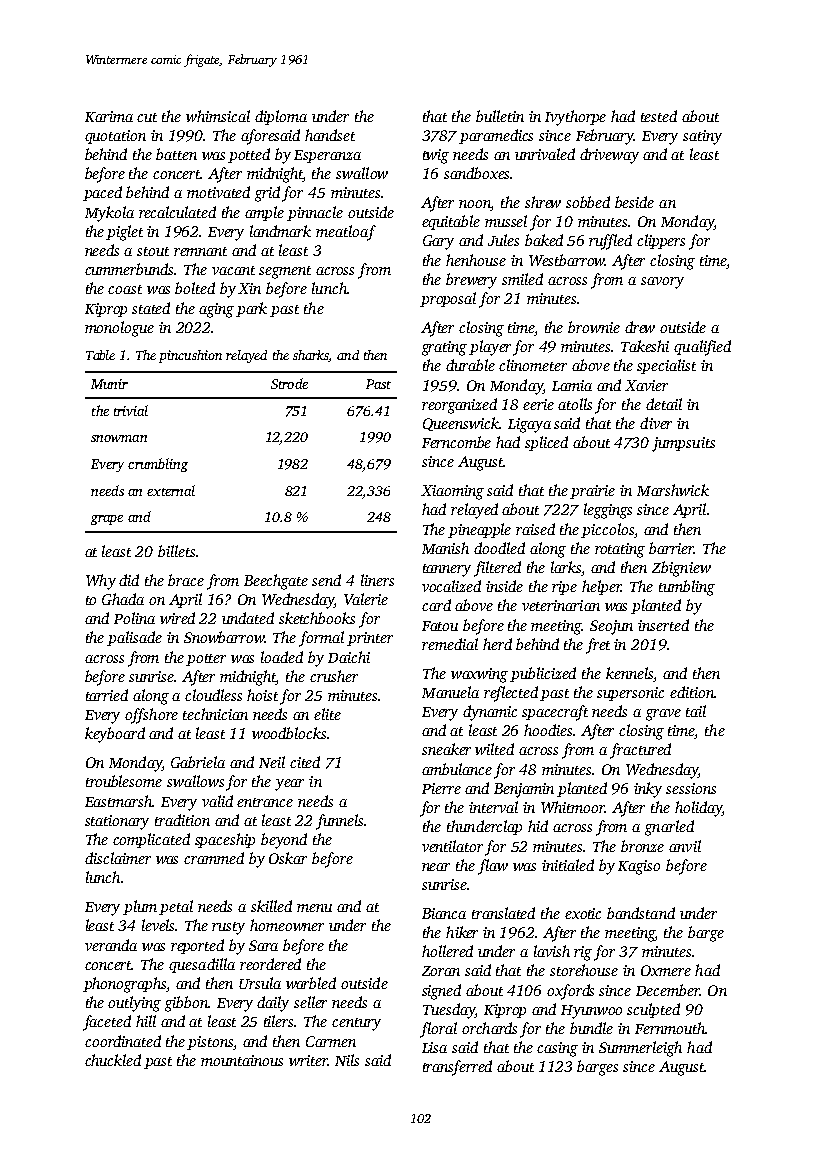 The height and width of the image is (1162, 819). I want to click on entrance, so click(265, 802).
